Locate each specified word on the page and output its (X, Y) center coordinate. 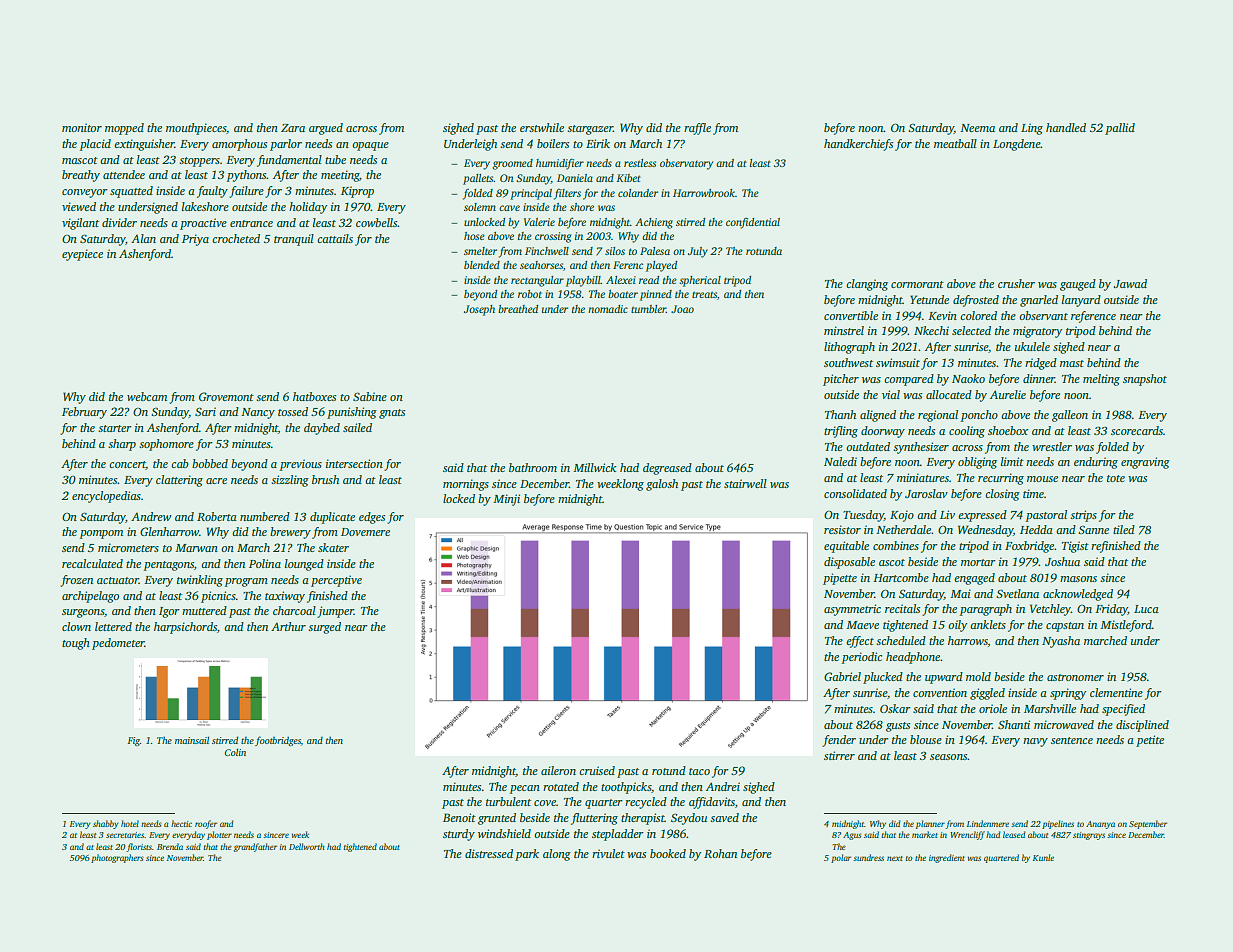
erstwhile (542, 127)
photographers (117, 858)
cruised (597, 770)
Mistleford (1126, 626)
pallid (1120, 129)
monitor (82, 127)
